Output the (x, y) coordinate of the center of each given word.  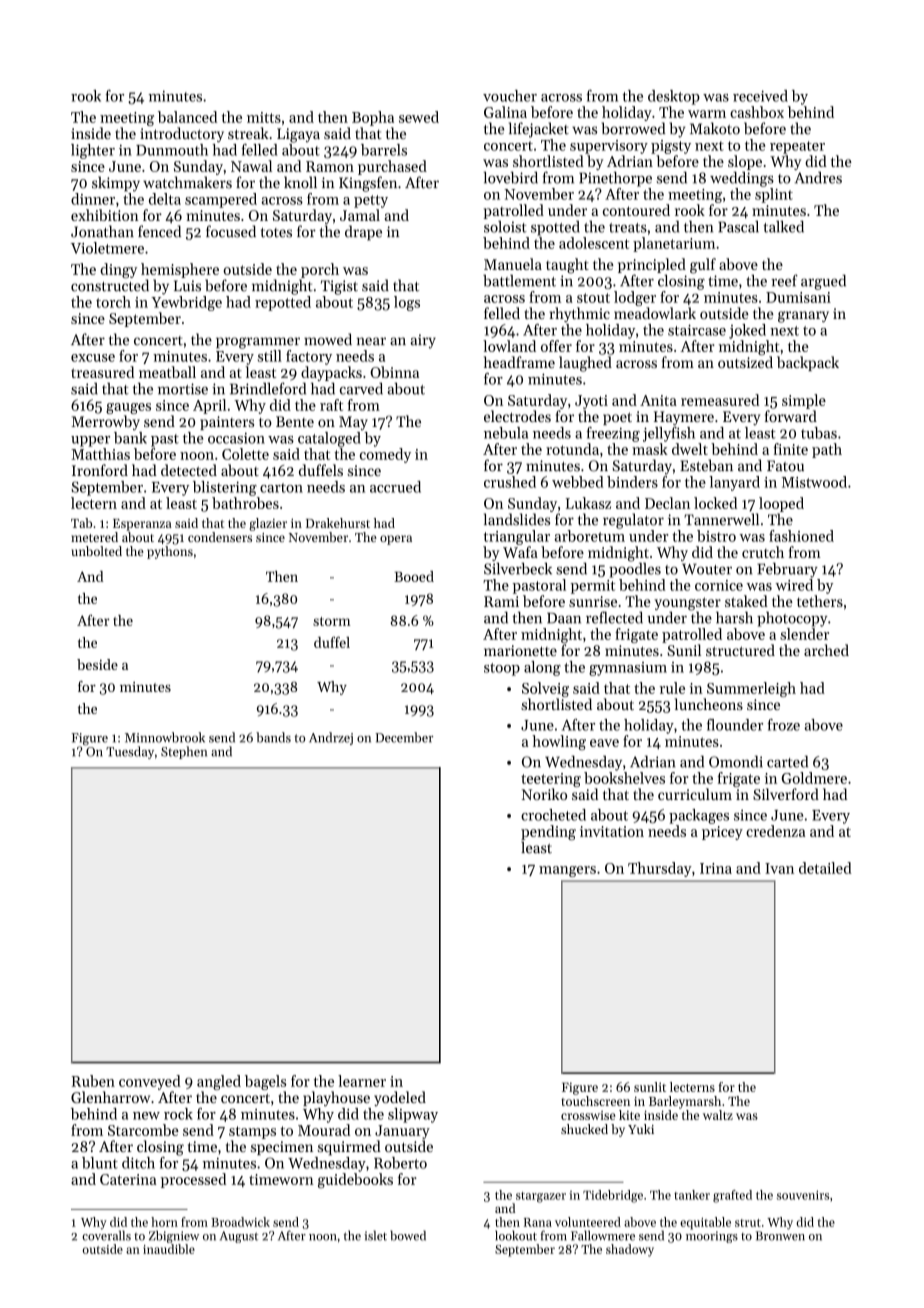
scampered (221, 200)
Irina (716, 868)
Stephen (184, 752)
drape (363, 233)
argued (823, 282)
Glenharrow (110, 1097)
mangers (567, 871)
